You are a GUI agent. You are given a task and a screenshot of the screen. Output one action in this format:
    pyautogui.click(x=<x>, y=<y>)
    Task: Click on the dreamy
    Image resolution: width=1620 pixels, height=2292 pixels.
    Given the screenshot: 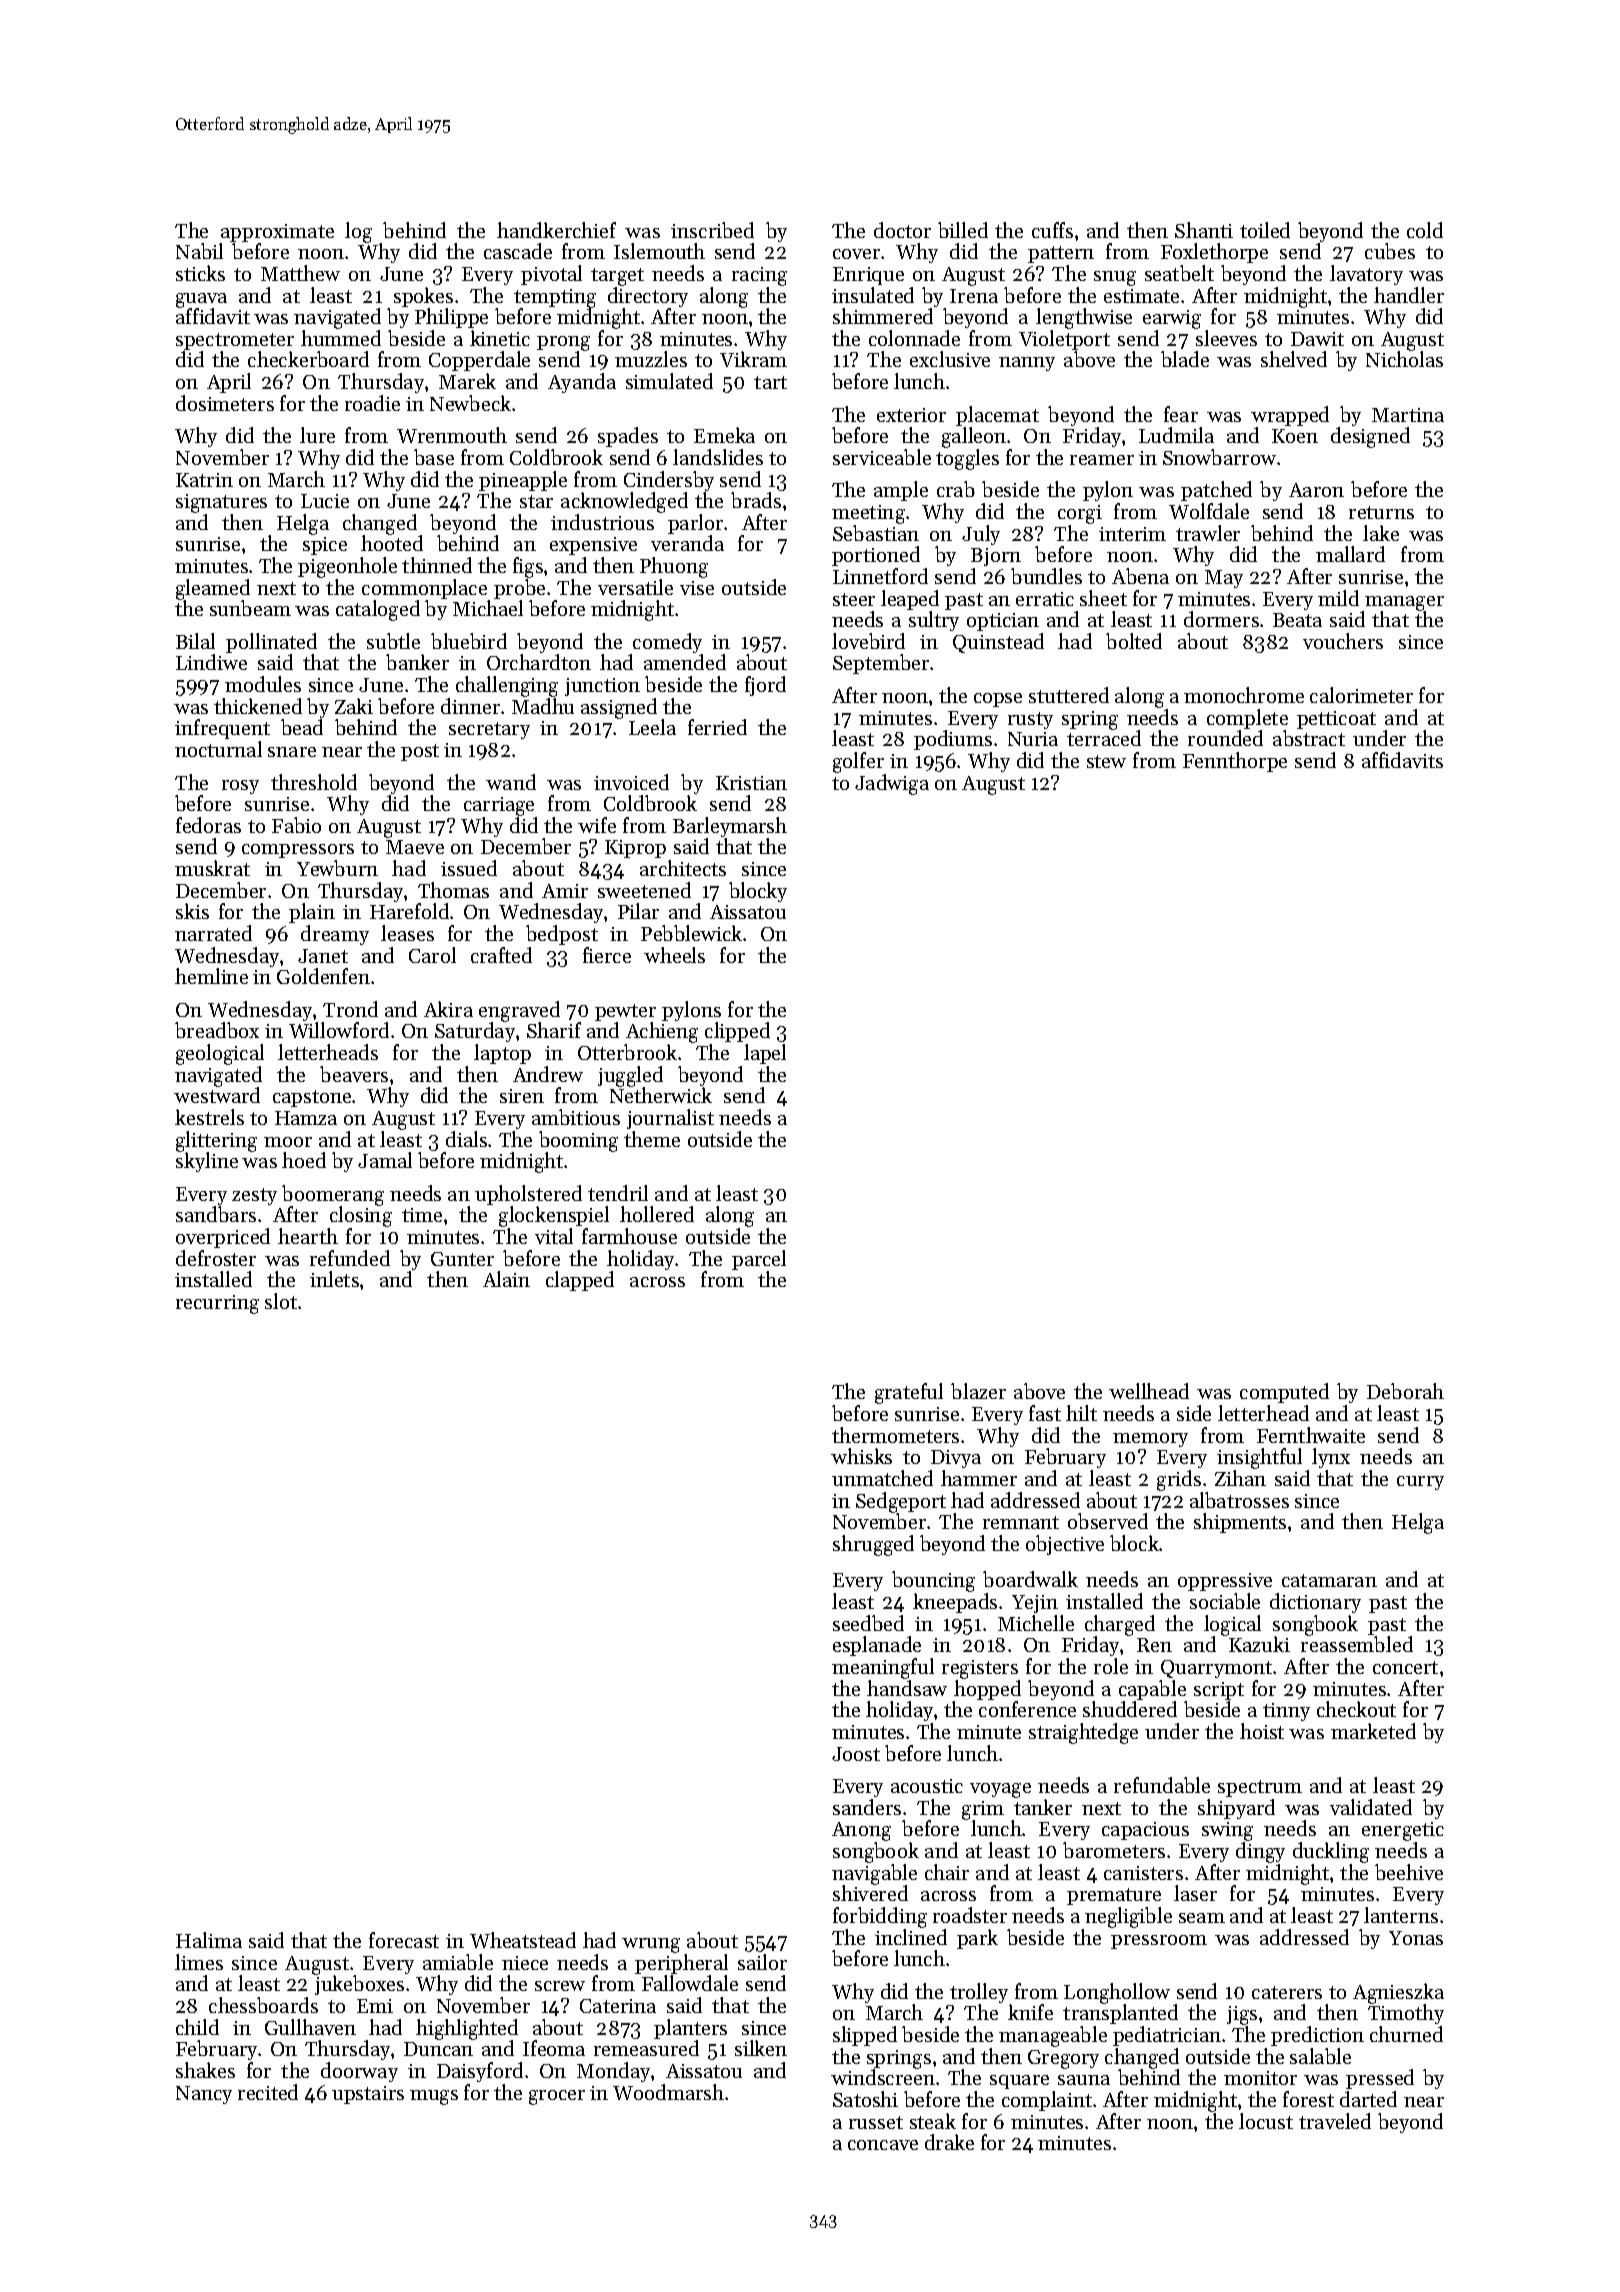 What is the action you would take?
    pyautogui.click(x=335, y=935)
